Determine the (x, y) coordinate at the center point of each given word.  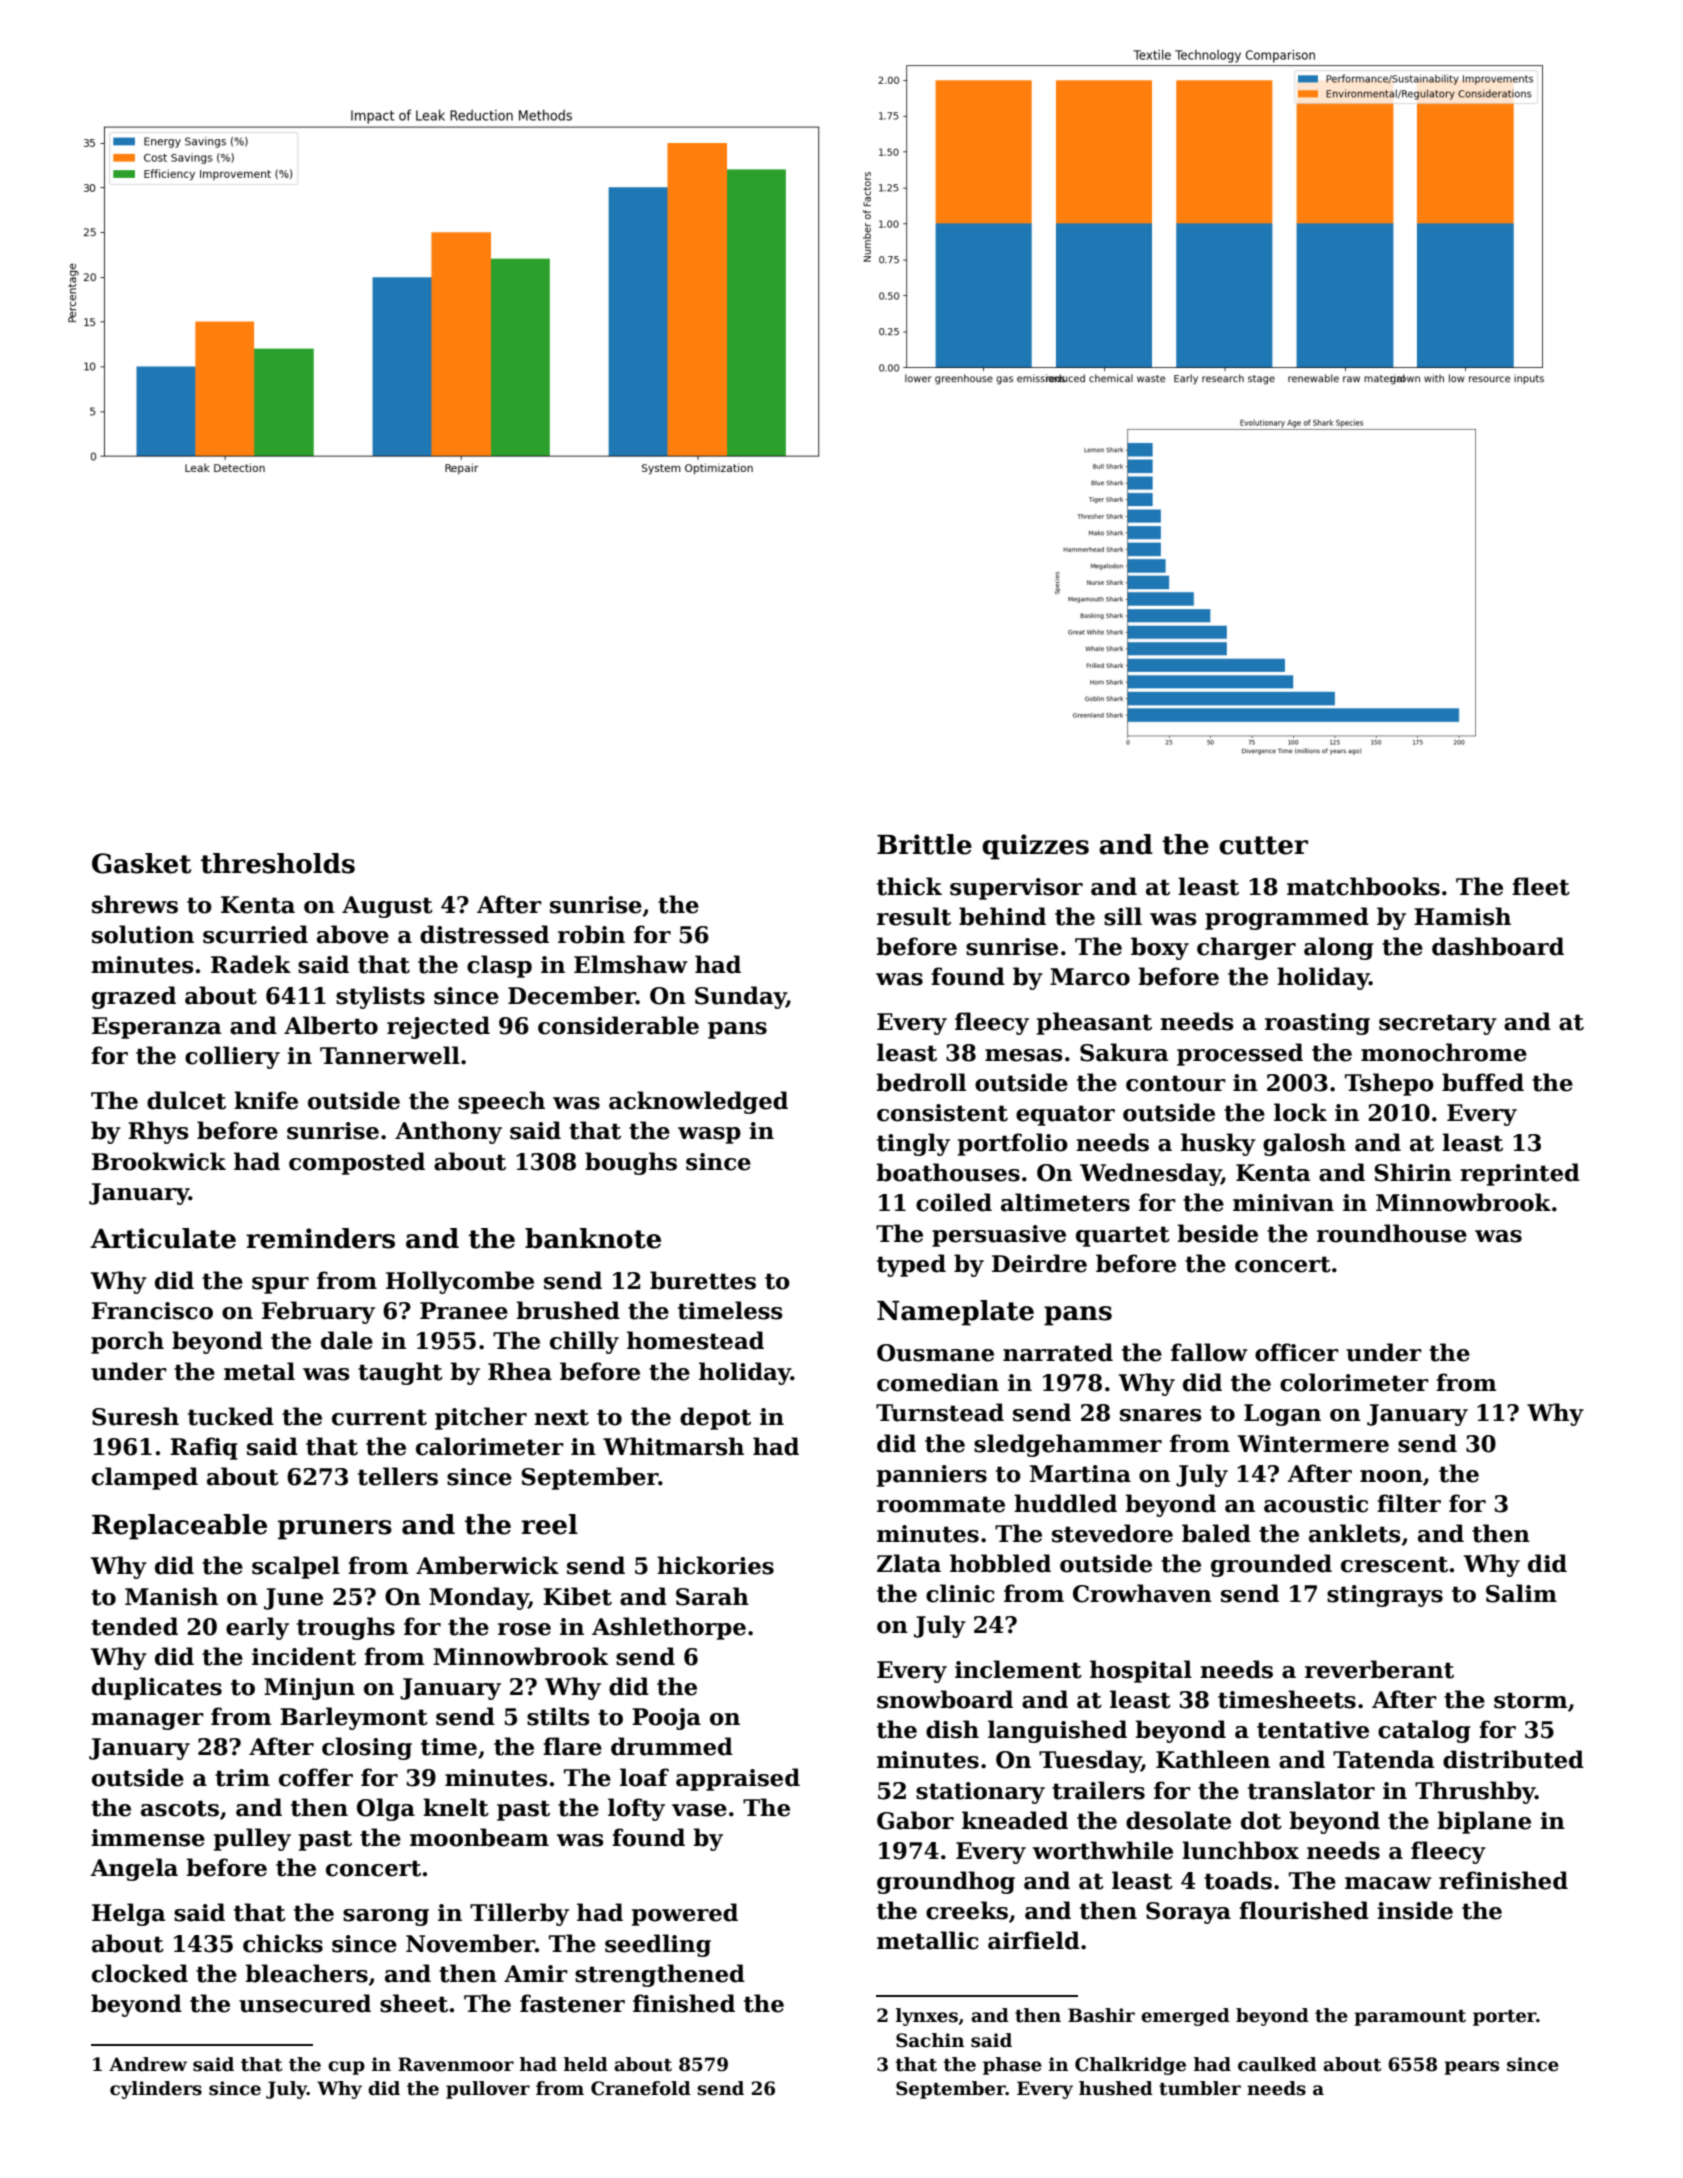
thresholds (278, 863)
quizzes (1035, 847)
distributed (1513, 1759)
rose (524, 1629)
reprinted (1520, 1174)
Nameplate (955, 1313)
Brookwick (159, 1161)
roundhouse (1392, 1233)
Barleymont (354, 1718)
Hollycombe (460, 1282)
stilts (558, 1716)
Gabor (915, 1820)
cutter (1263, 845)
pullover (488, 2090)
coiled (954, 1202)
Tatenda (1384, 1759)
